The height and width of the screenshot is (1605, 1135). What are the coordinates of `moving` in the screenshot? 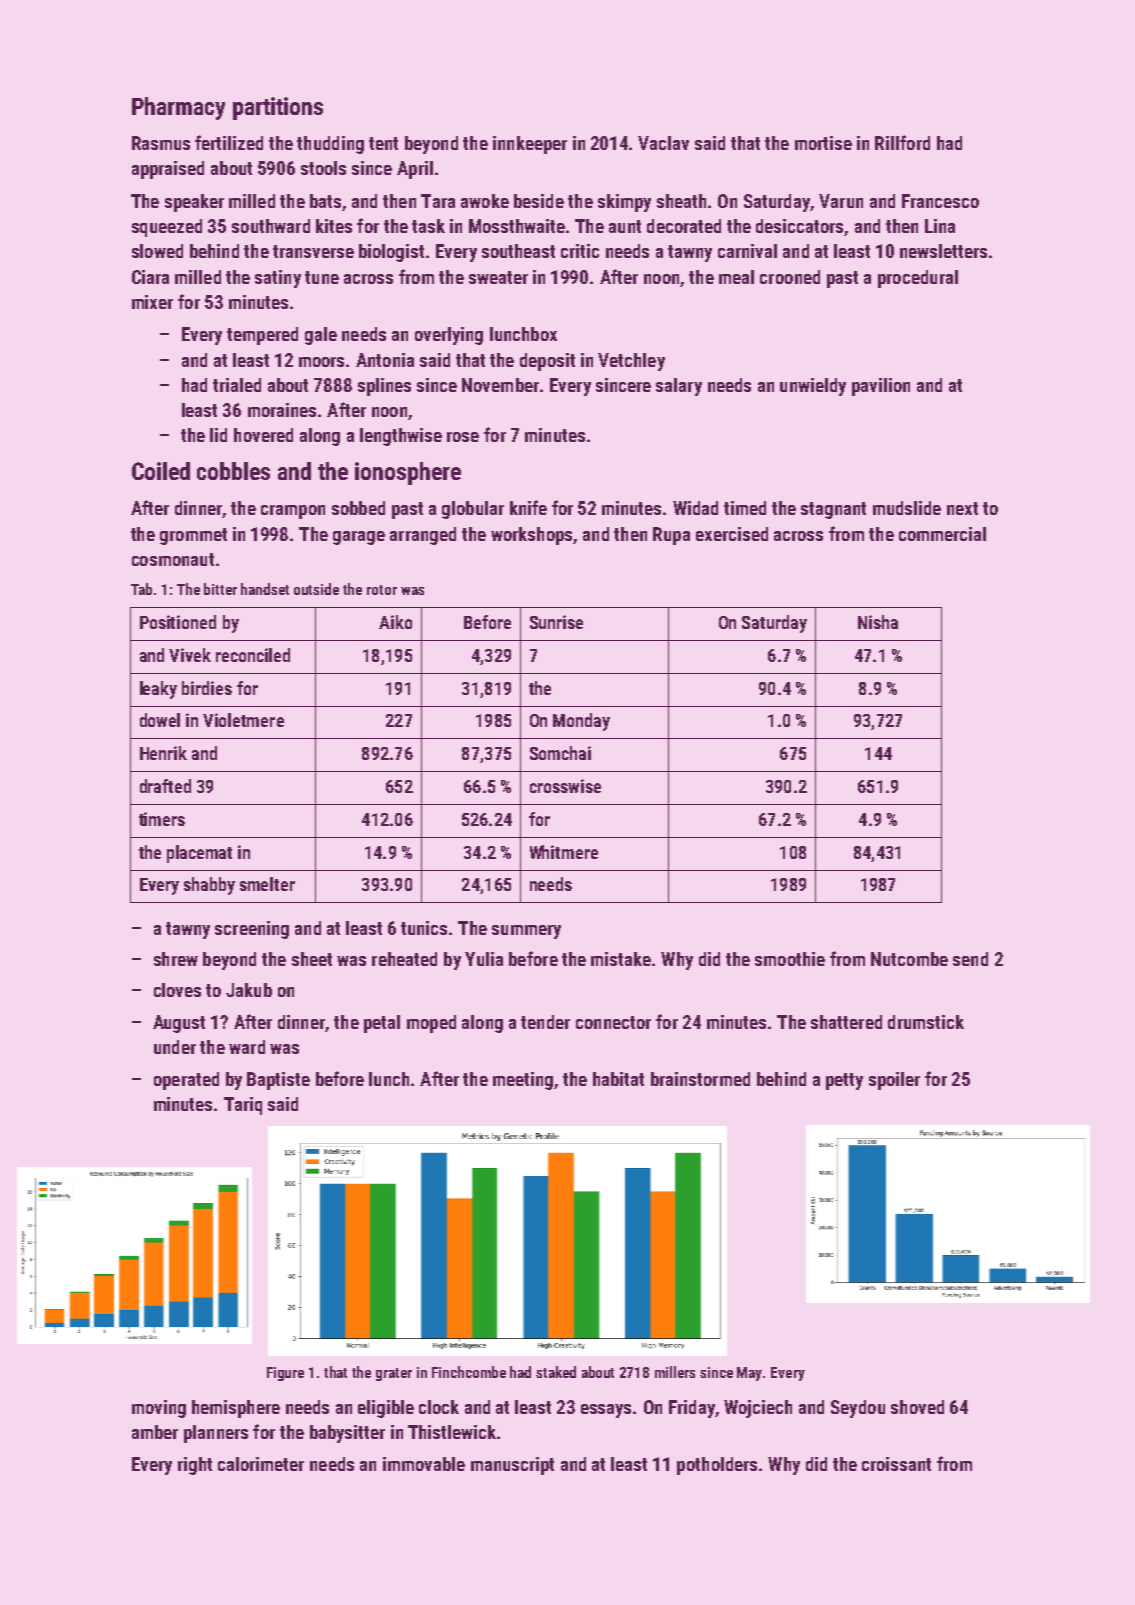 It's located at (159, 1409).
